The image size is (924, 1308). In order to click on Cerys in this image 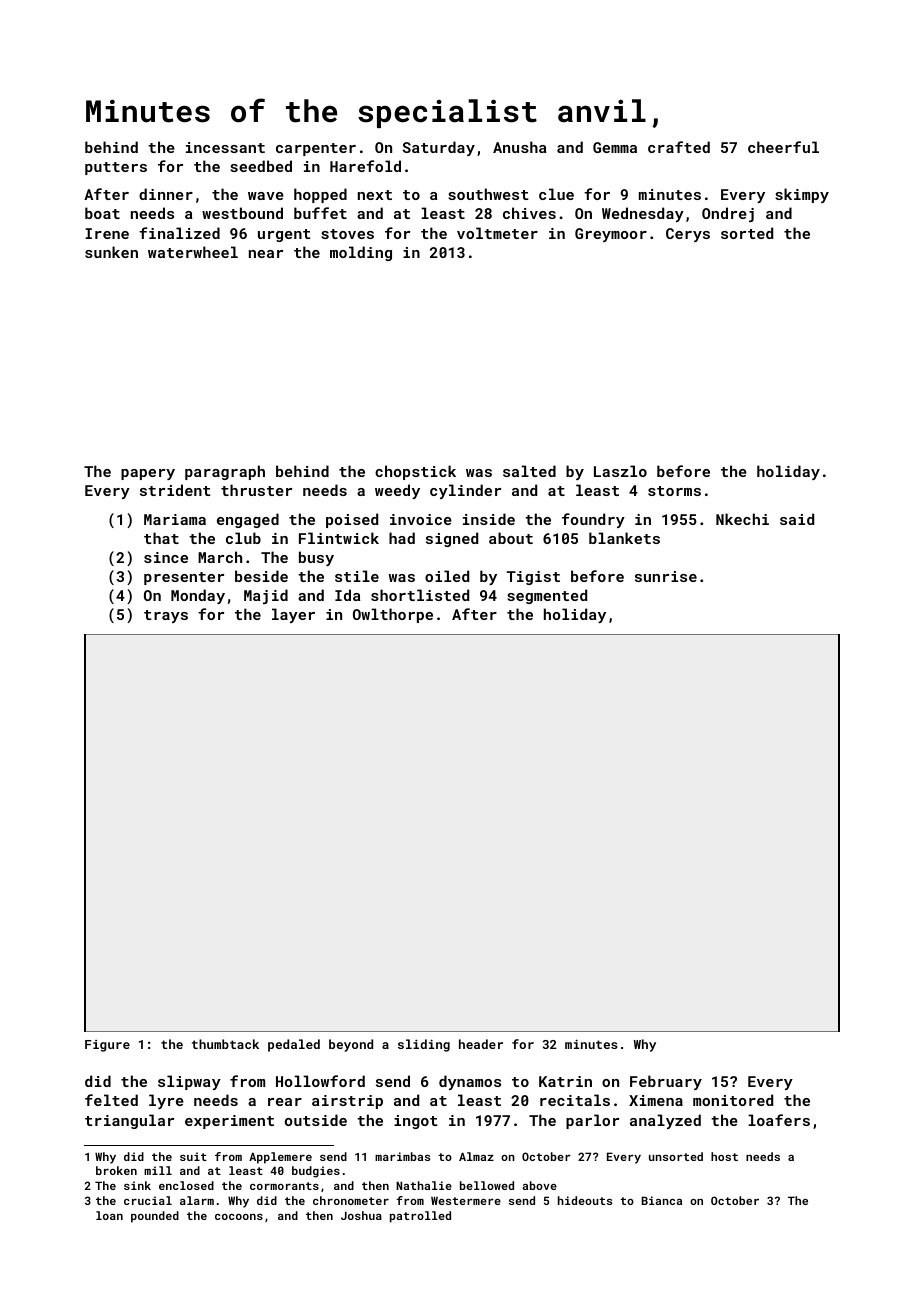, I will do `click(688, 235)`.
